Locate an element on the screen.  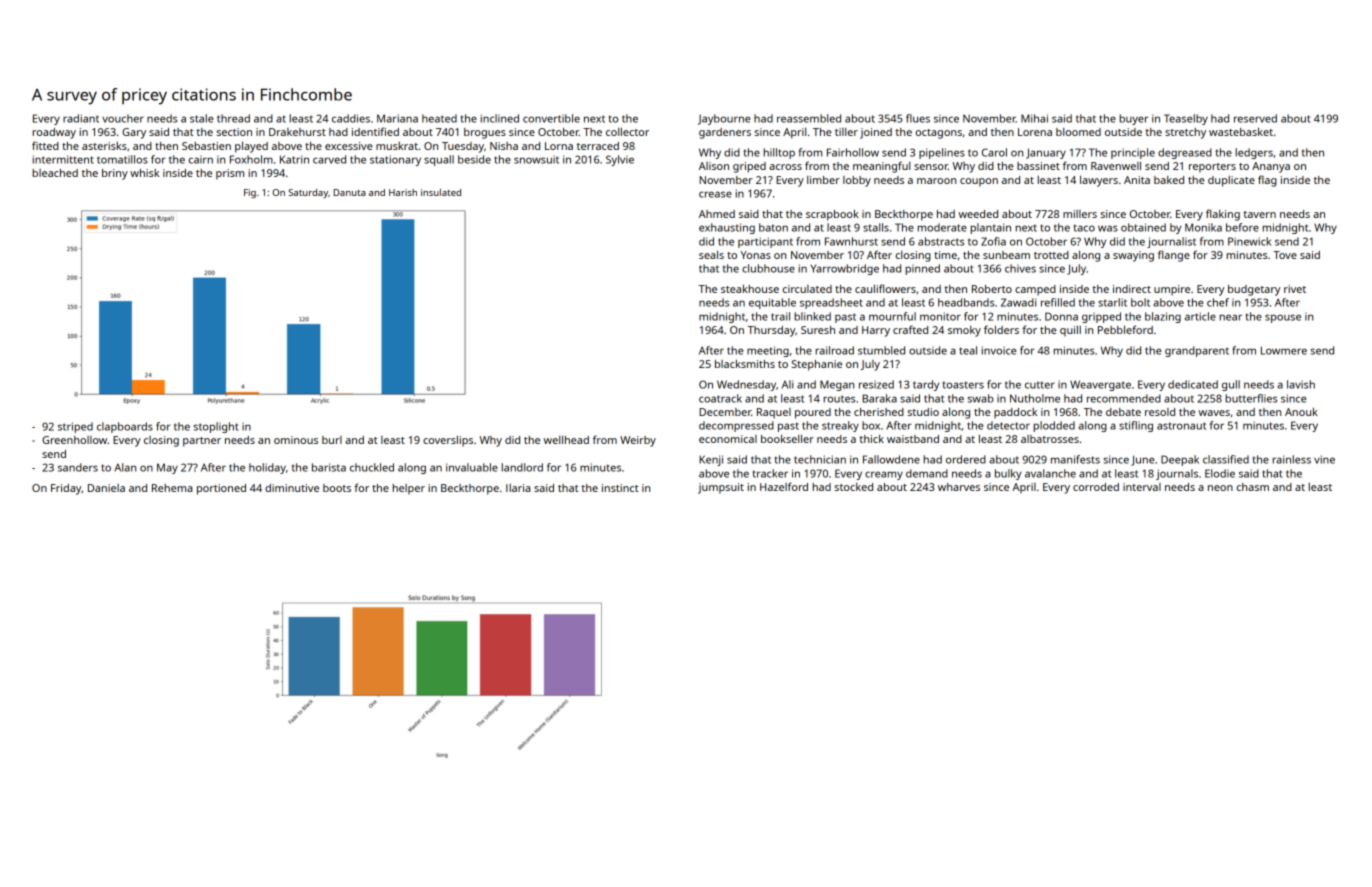
exhausting is located at coordinates (727, 228).
